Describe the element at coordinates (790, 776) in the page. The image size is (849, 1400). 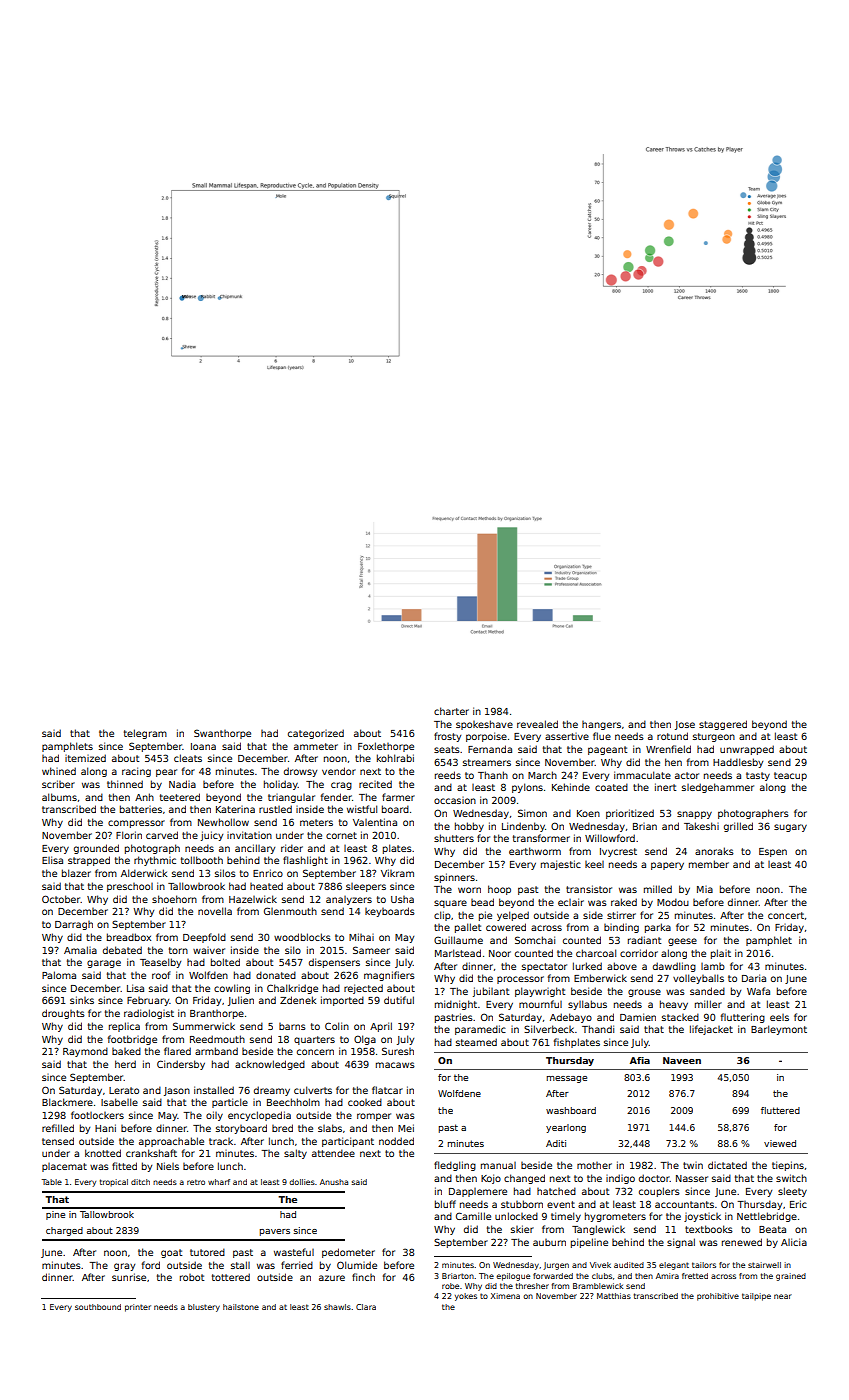
I see `teacup` at that location.
